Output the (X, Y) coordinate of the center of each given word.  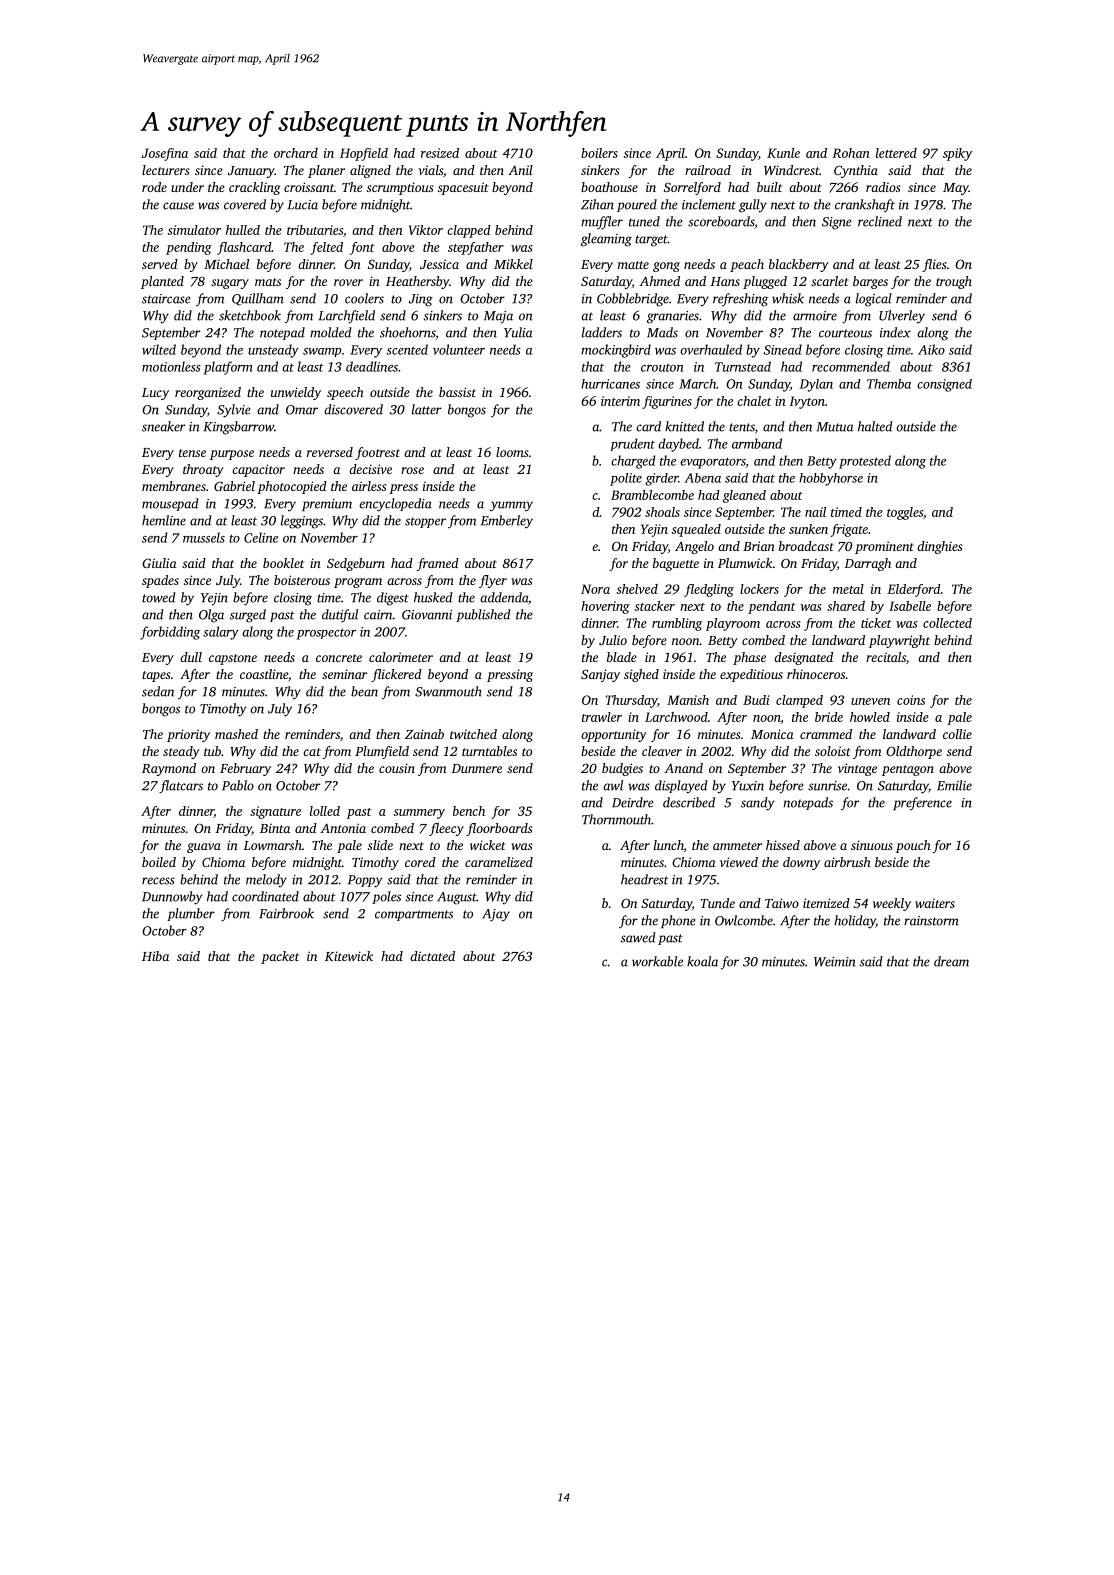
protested (865, 462)
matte (633, 265)
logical (874, 300)
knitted (684, 426)
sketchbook (250, 315)
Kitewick (349, 956)
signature (275, 812)
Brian (759, 546)
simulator (194, 230)
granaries (673, 317)
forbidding (170, 633)
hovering (605, 607)
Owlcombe (744, 920)
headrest (645, 879)
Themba (889, 384)
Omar (302, 410)
